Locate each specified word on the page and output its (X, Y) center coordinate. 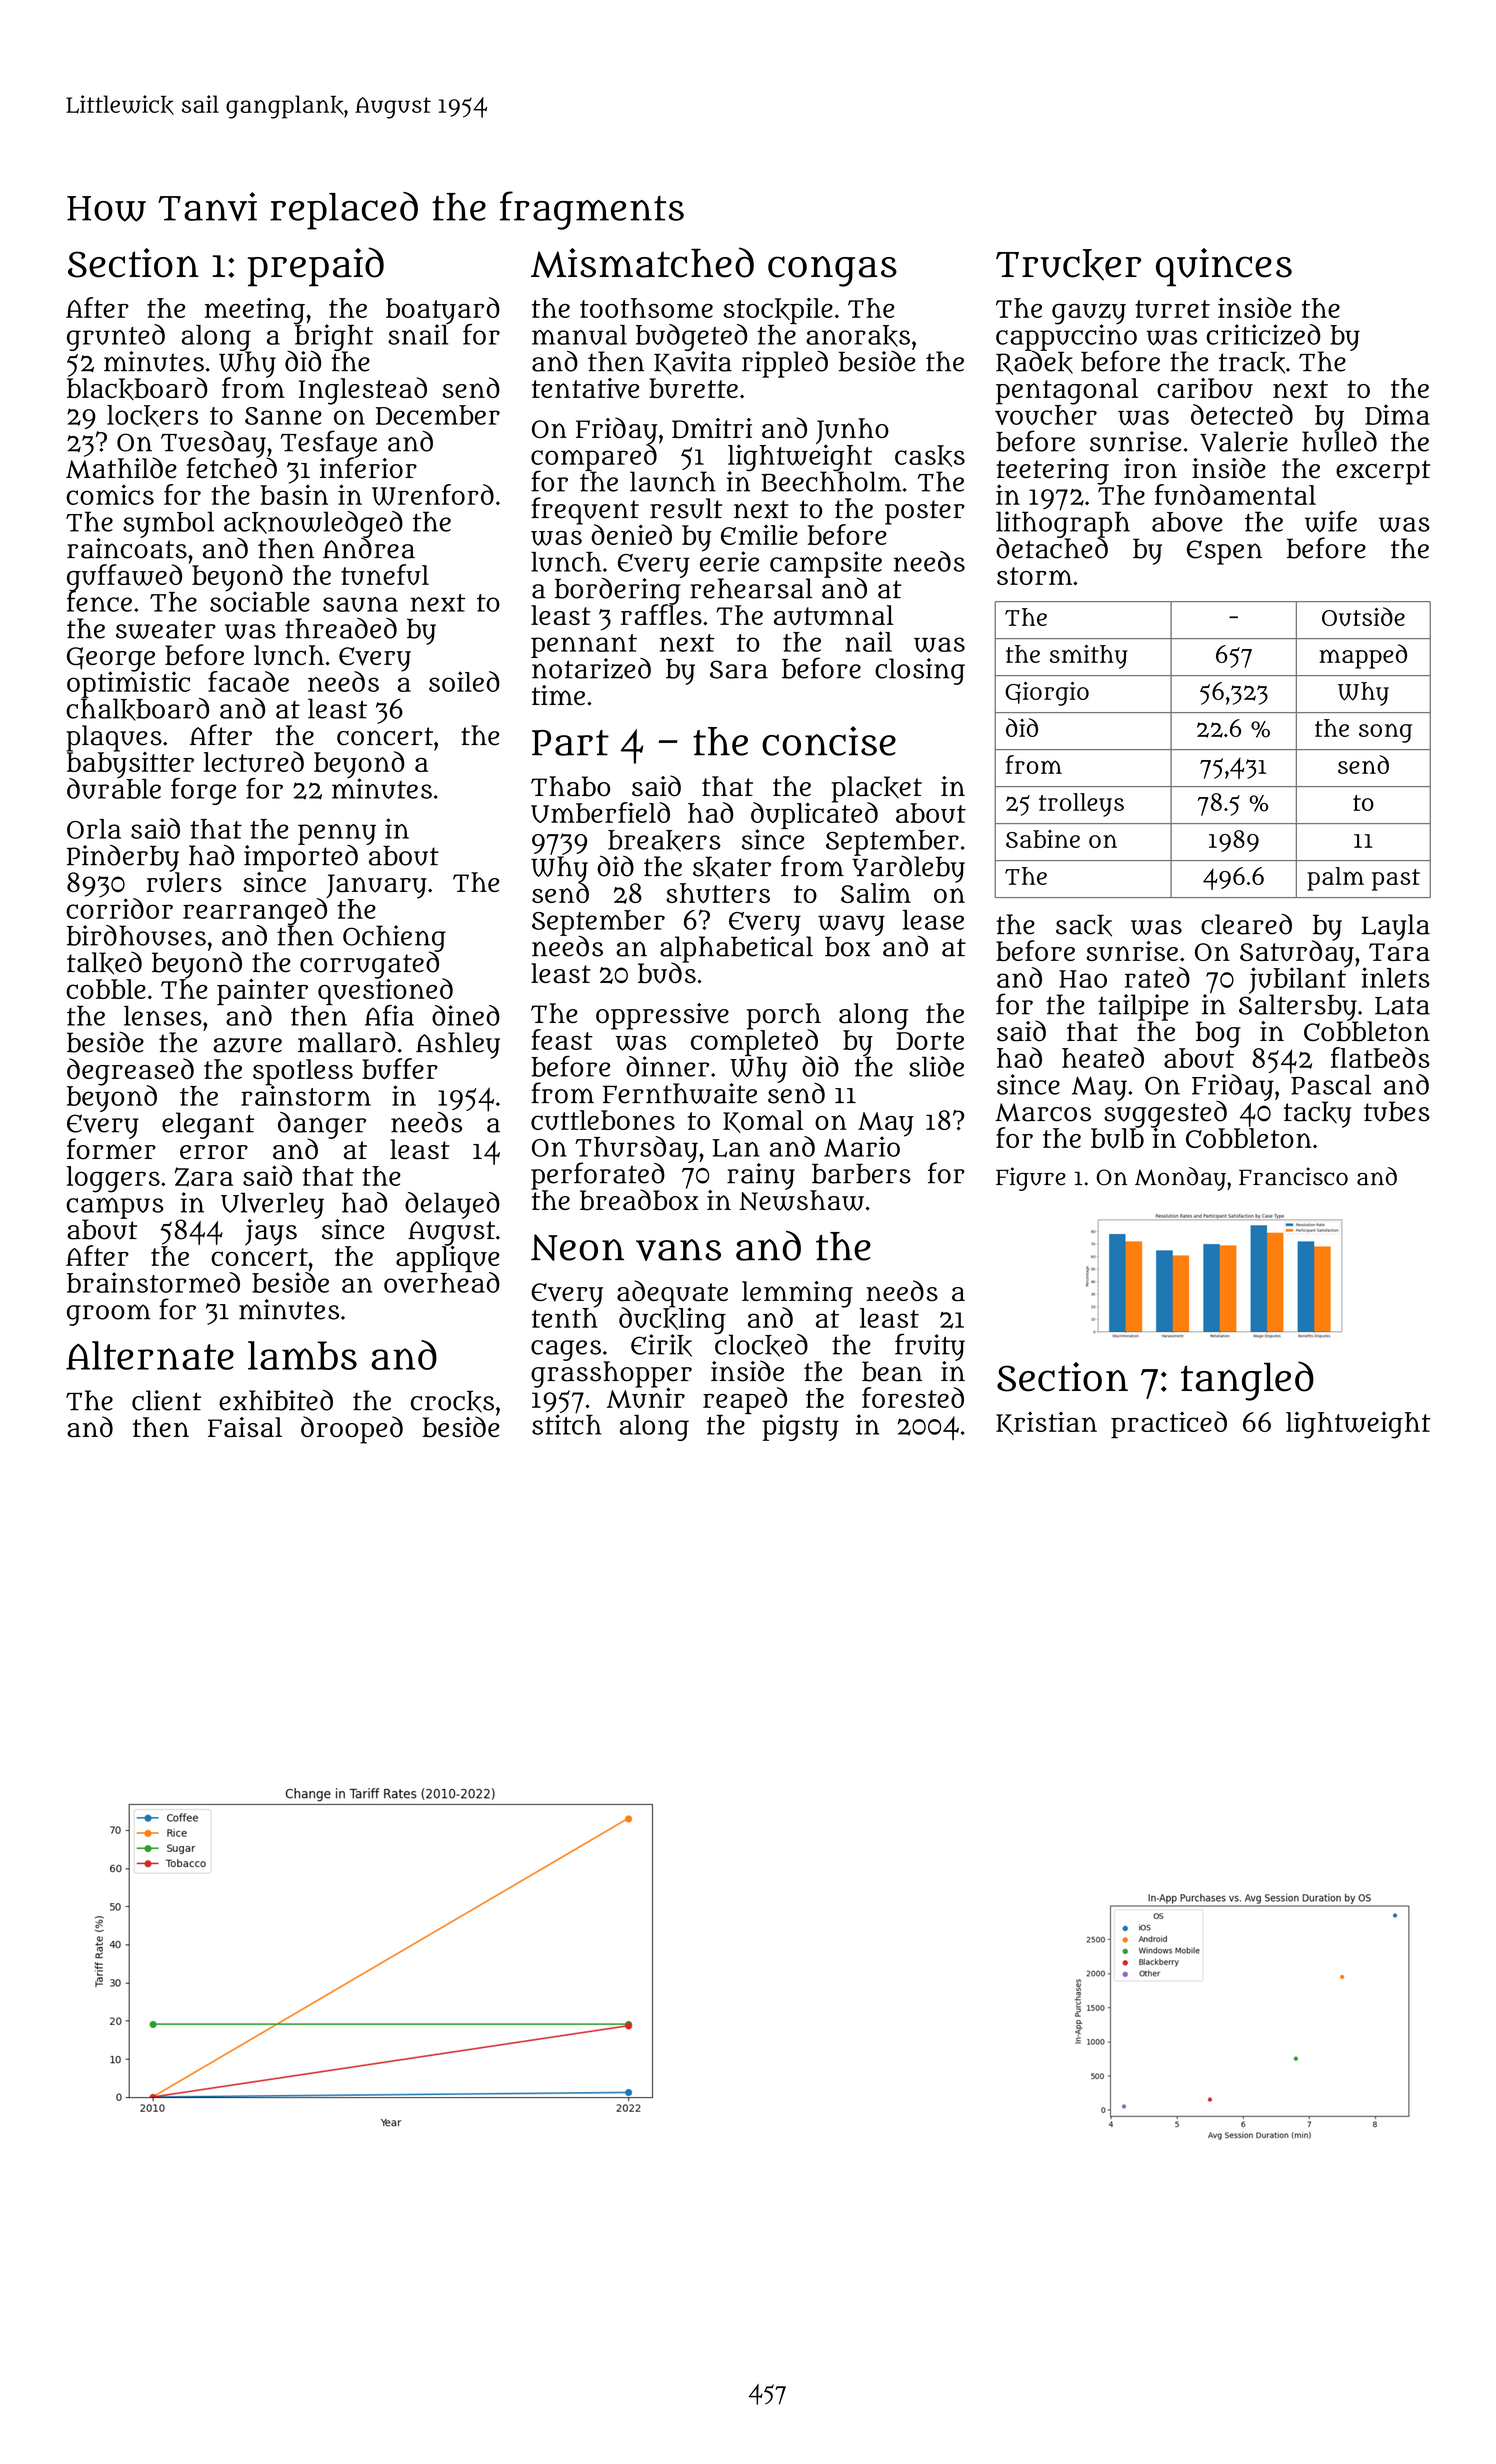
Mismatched (642, 262)
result (686, 508)
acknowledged (313, 524)
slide (936, 1066)
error (214, 1152)
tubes (1397, 1111)
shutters (718, 893)
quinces (1224, 267)
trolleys (1081, 805)
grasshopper (611, 1374)
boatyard (443, 310)
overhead (442, 1282)
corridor (119, 908)
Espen (1224, 552)
